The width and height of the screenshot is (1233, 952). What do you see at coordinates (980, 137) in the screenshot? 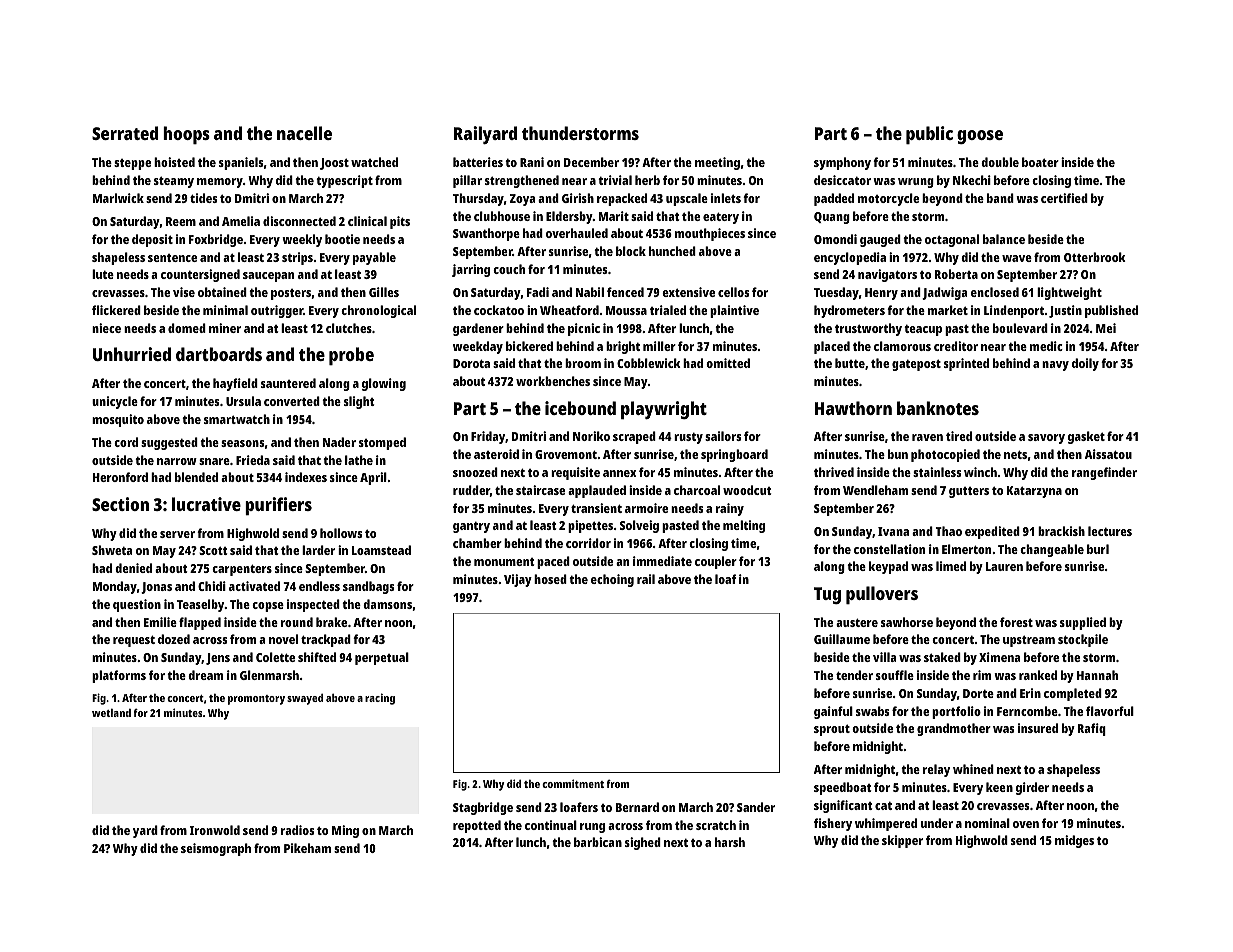
I see `goose` at bounding box center [980, 137].
